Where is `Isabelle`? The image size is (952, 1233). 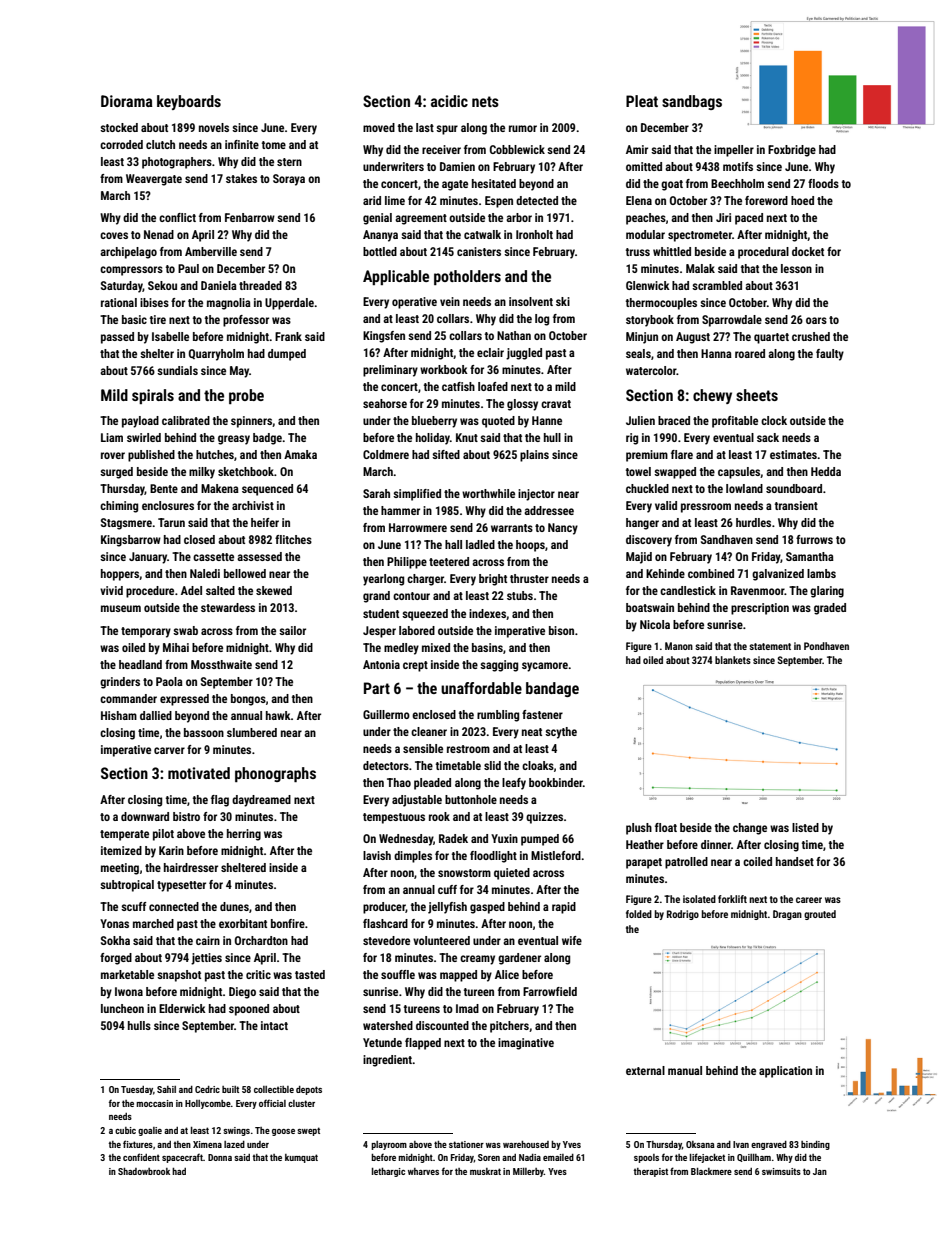
Isabelle is located at coordinates (170, 336).
